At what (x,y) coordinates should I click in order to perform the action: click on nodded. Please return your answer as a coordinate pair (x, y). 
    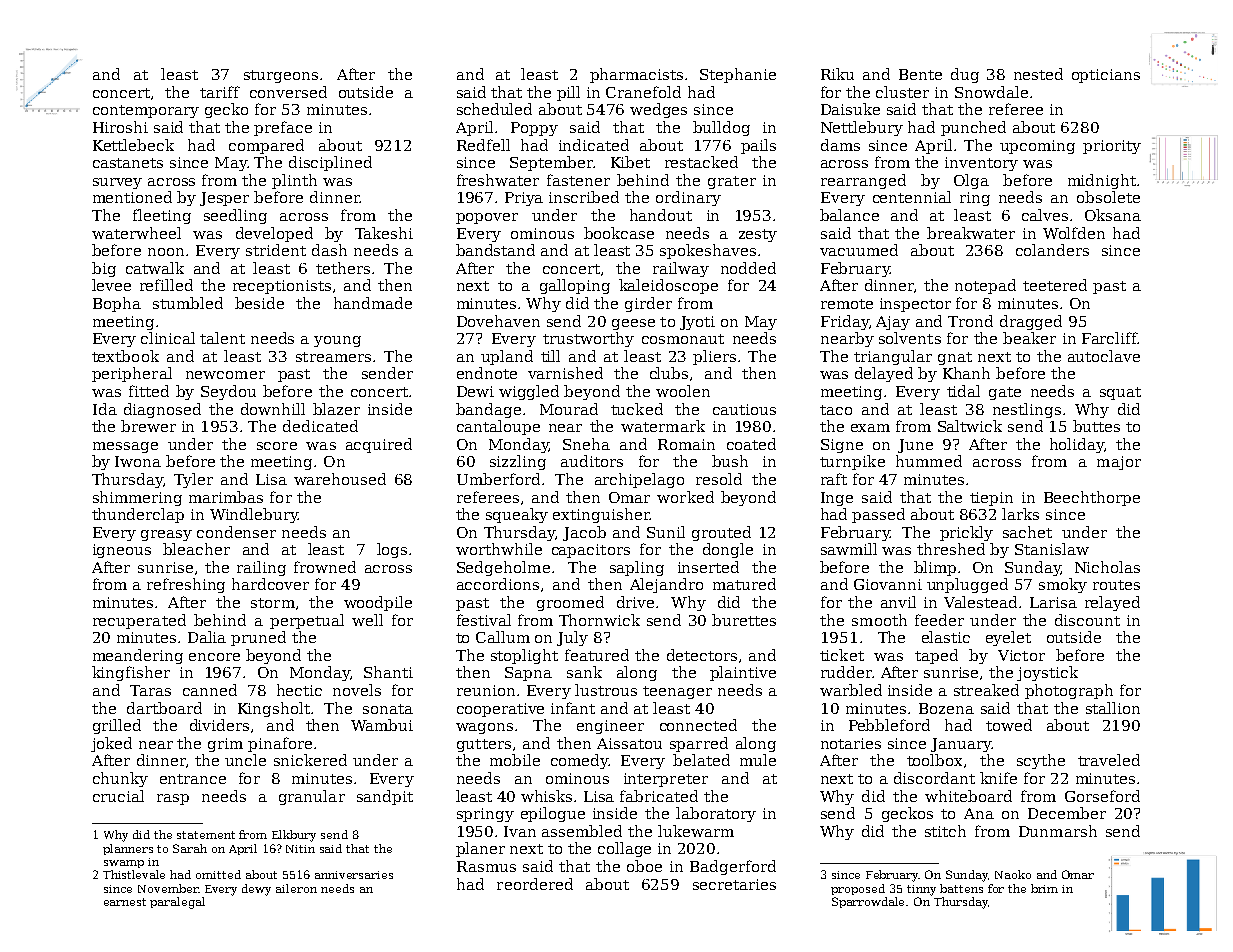
    Looking at the image, I should click on (748, 268).
